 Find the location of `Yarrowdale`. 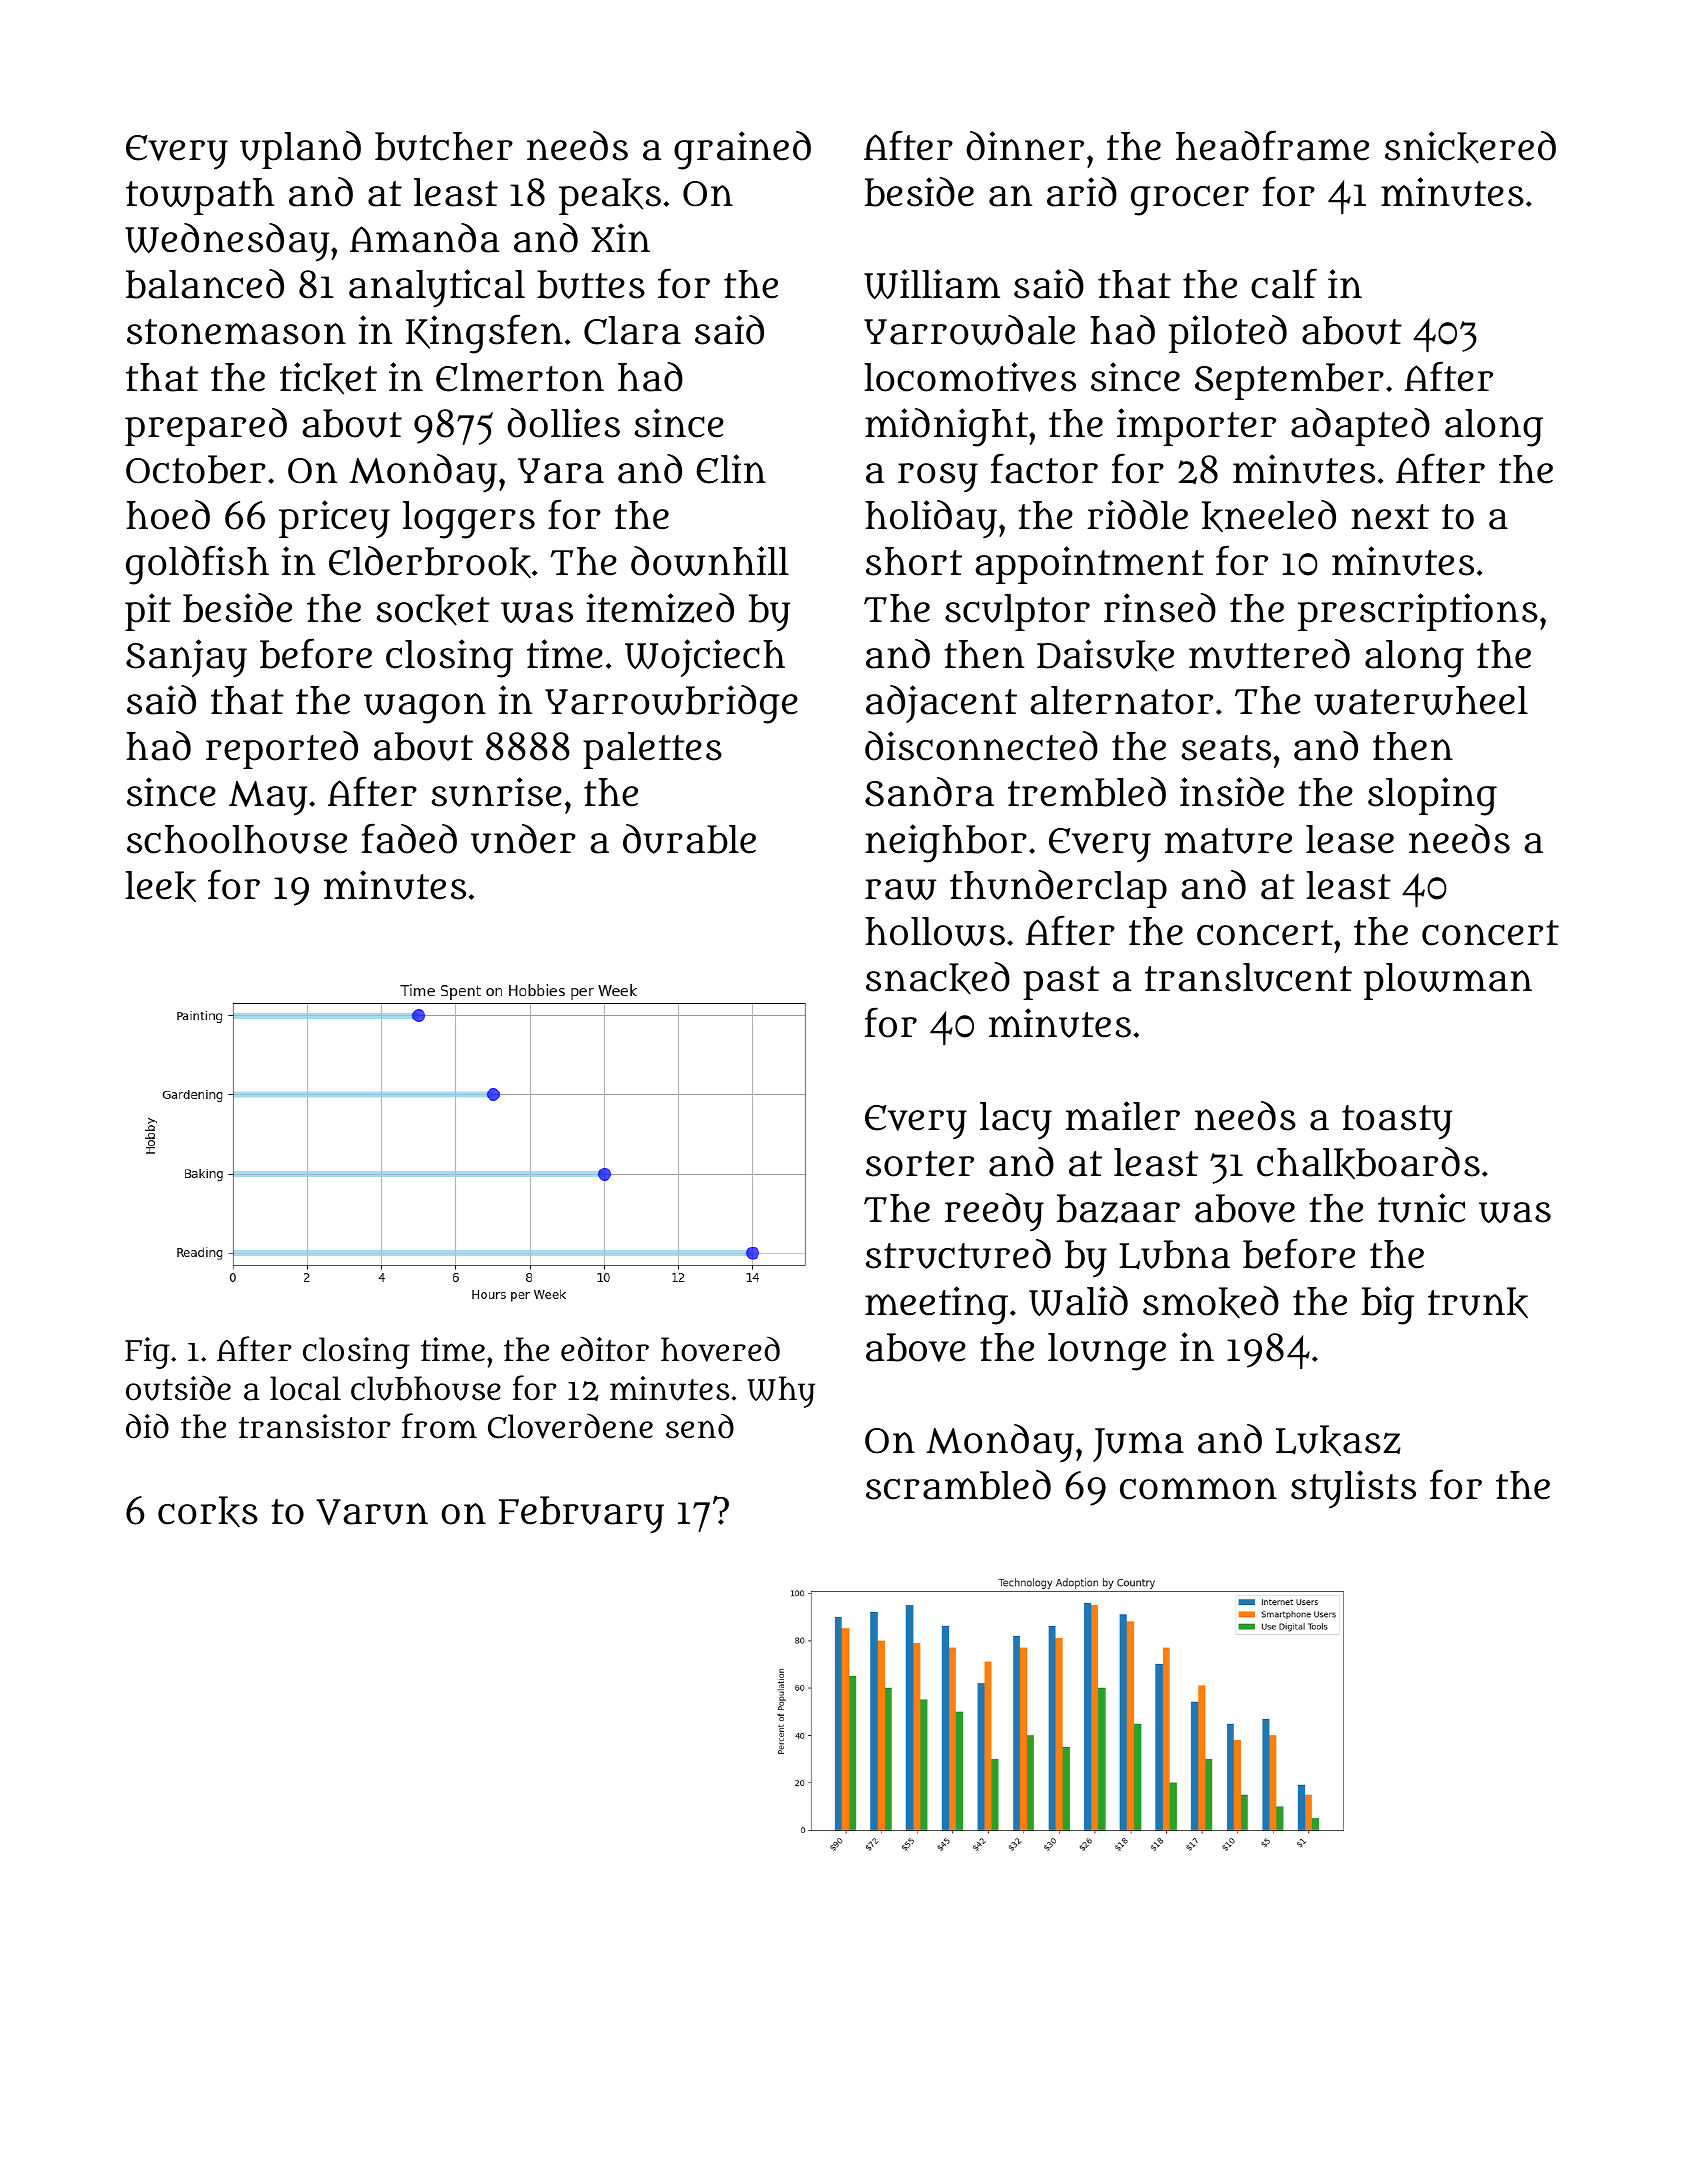

Yarrowdale is located at coordinates (969, 330).
